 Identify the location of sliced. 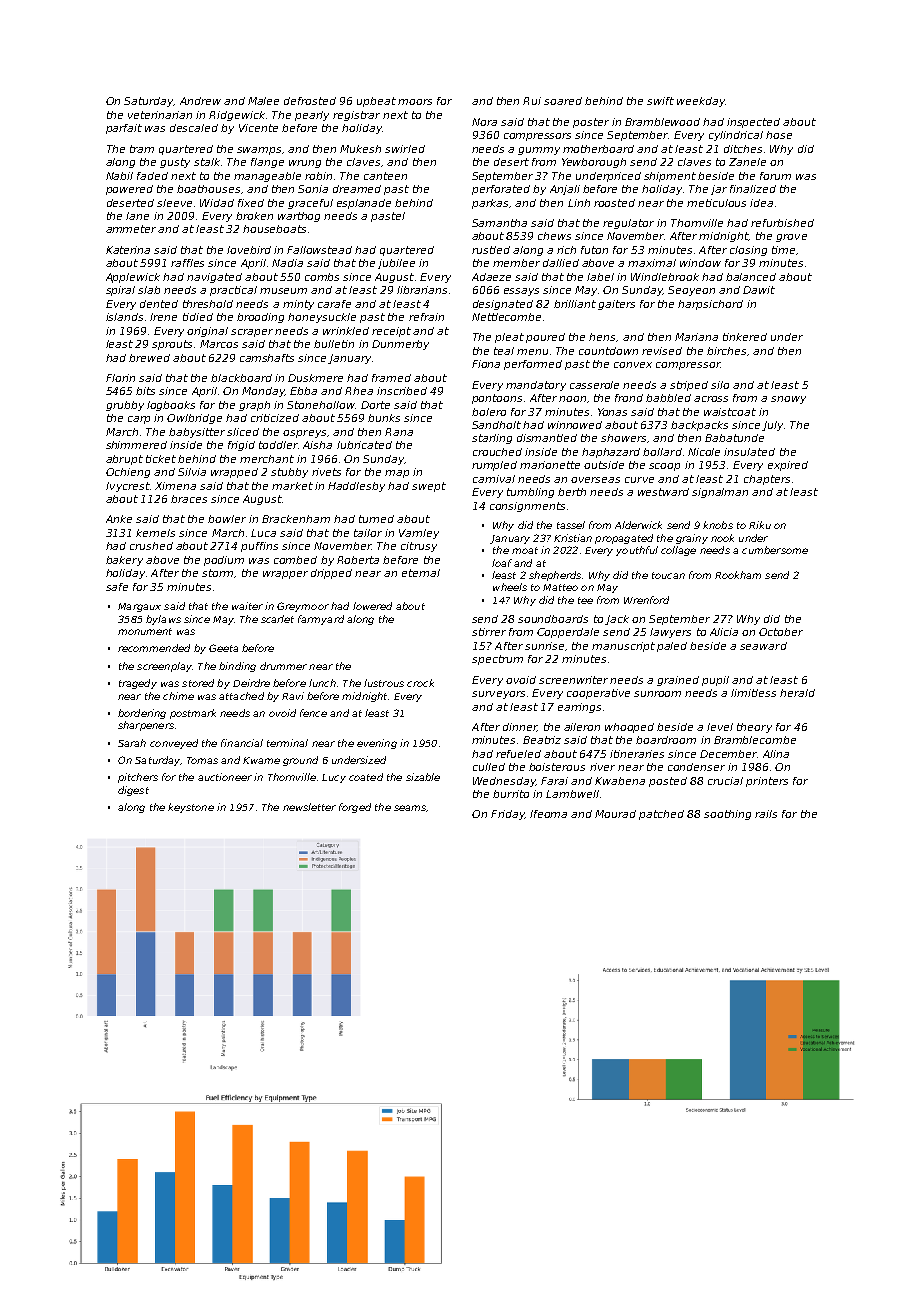
(243, 432).
